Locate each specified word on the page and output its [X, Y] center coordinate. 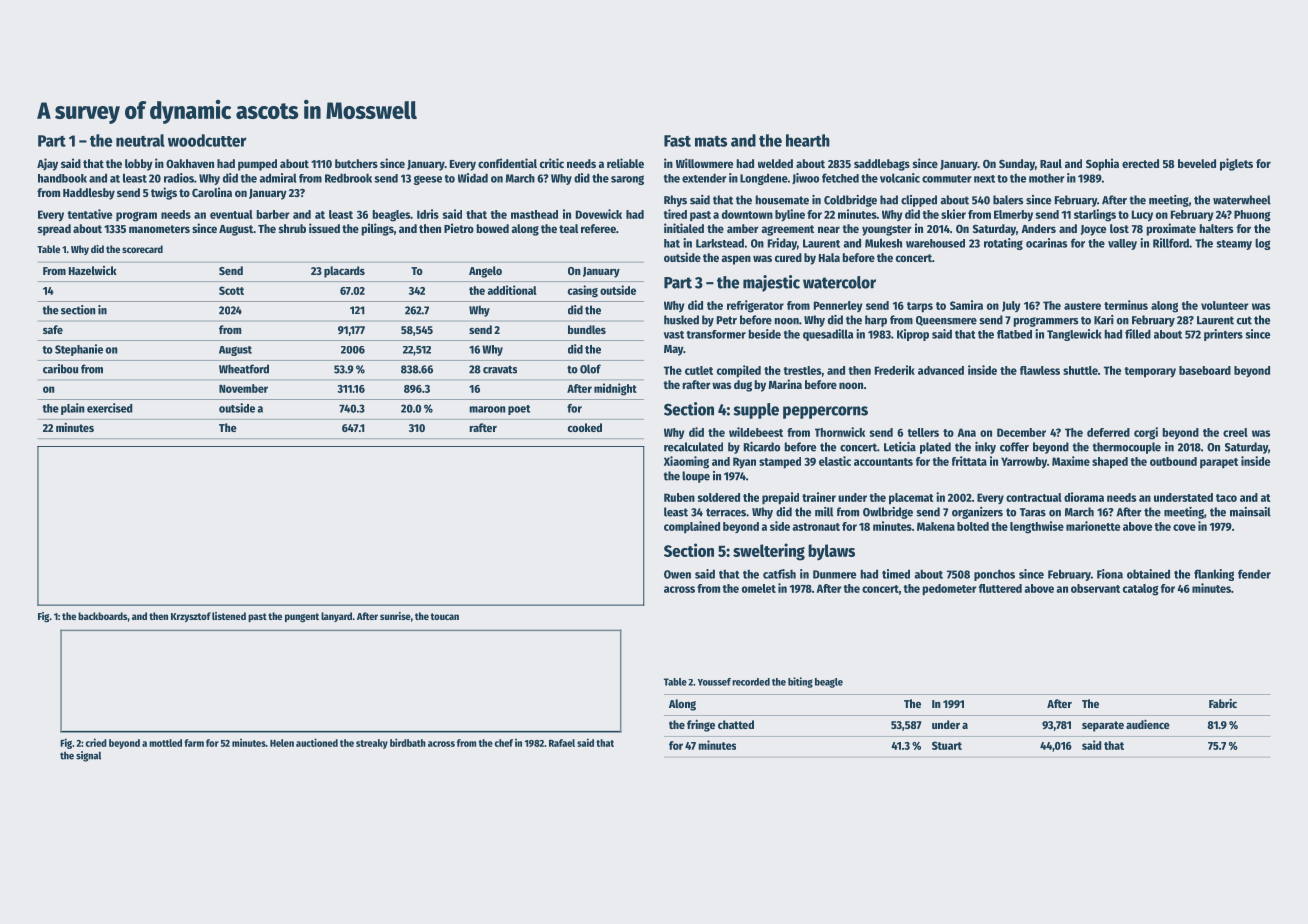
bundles [587, 329]
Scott [231, 290]
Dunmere [834, 574]
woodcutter [207, 140]
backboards [102, 616]
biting [800, 682]
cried [96, 742]
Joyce [1093, 230]
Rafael [562, 743]
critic [552, 163]
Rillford [1171, 243]
